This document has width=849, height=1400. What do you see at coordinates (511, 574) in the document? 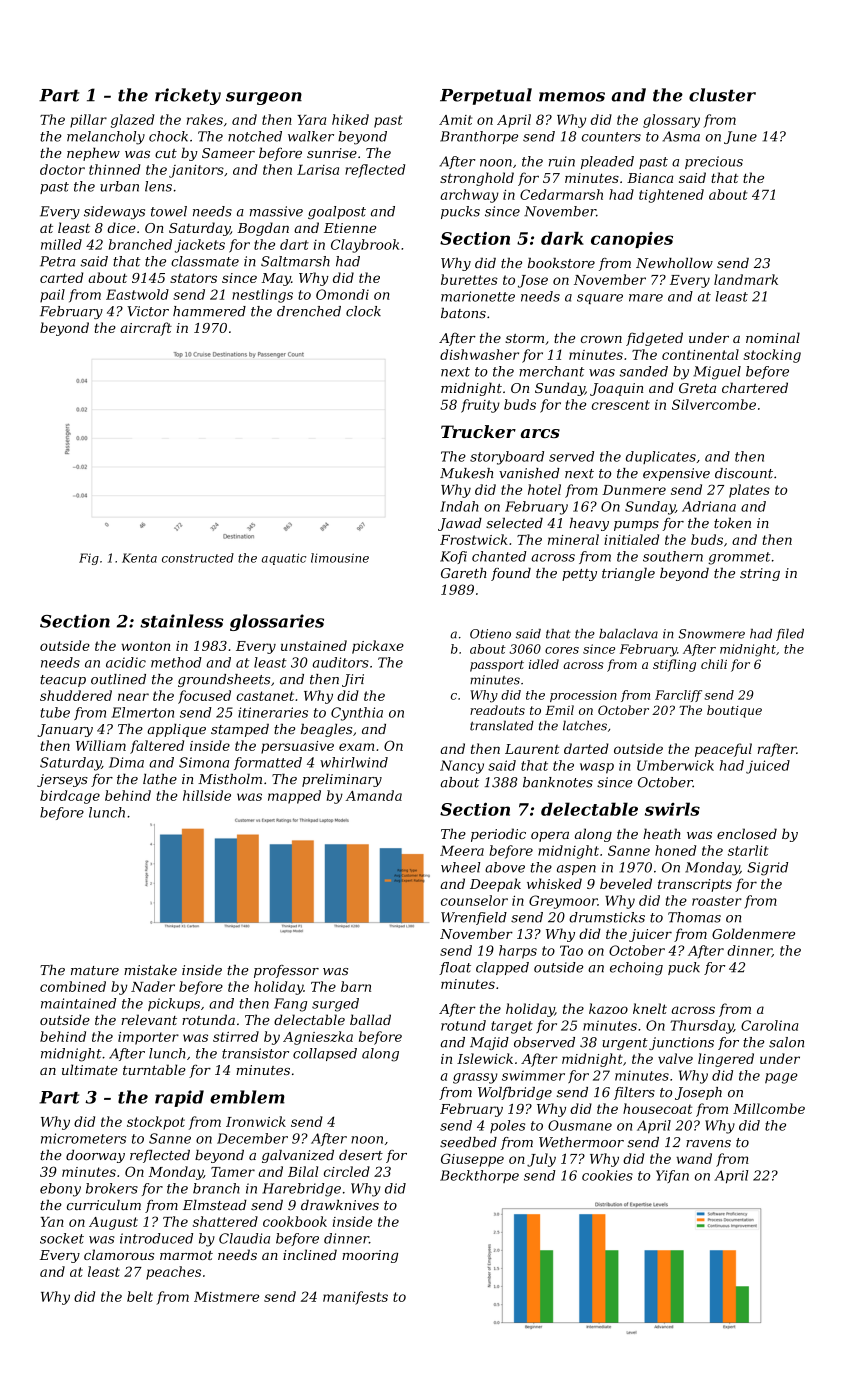
I see `found` at bounding box center [511, 574].
